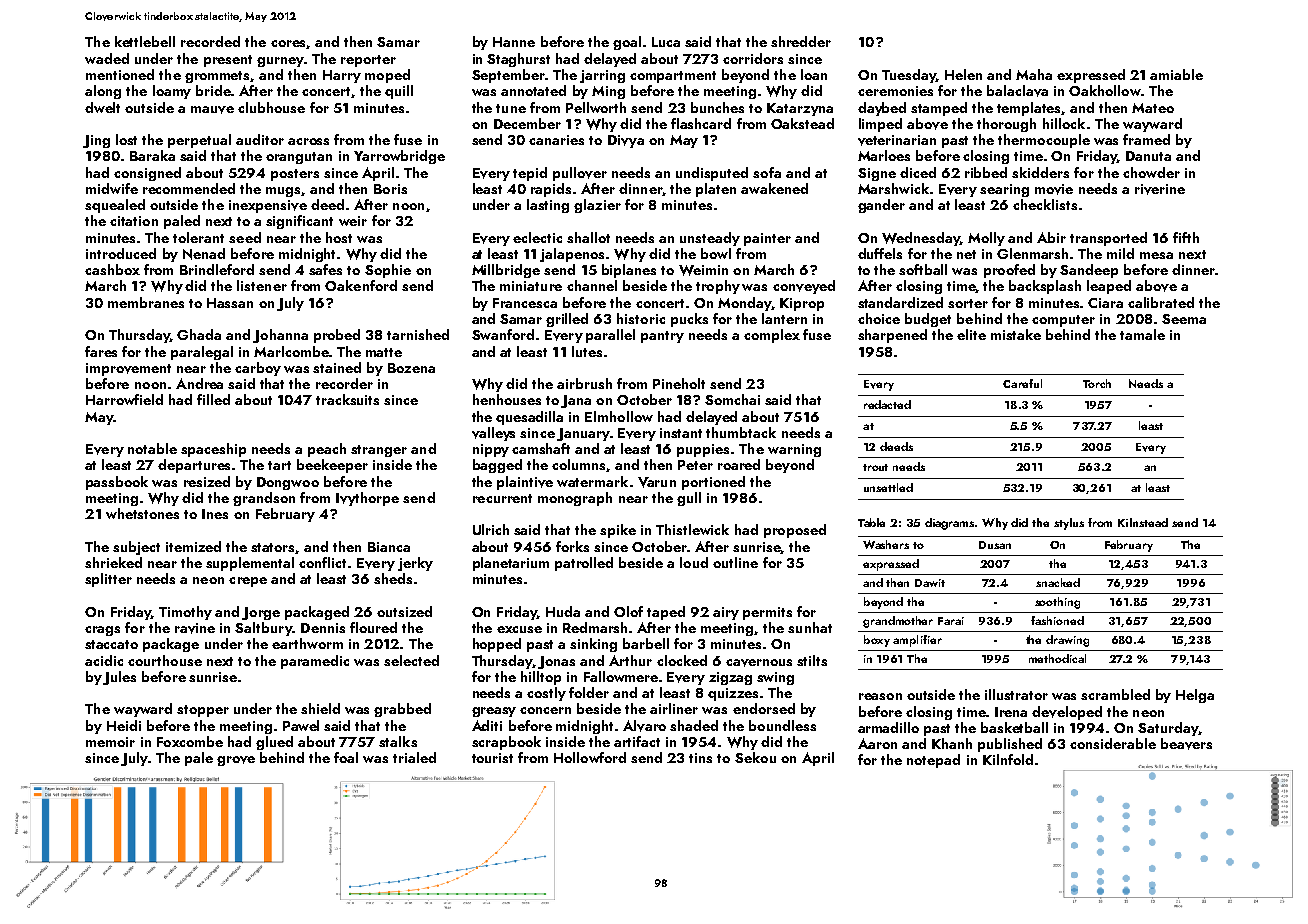 The image size is (1308, 924). I want to click on Torch, so click(1097, 383).
